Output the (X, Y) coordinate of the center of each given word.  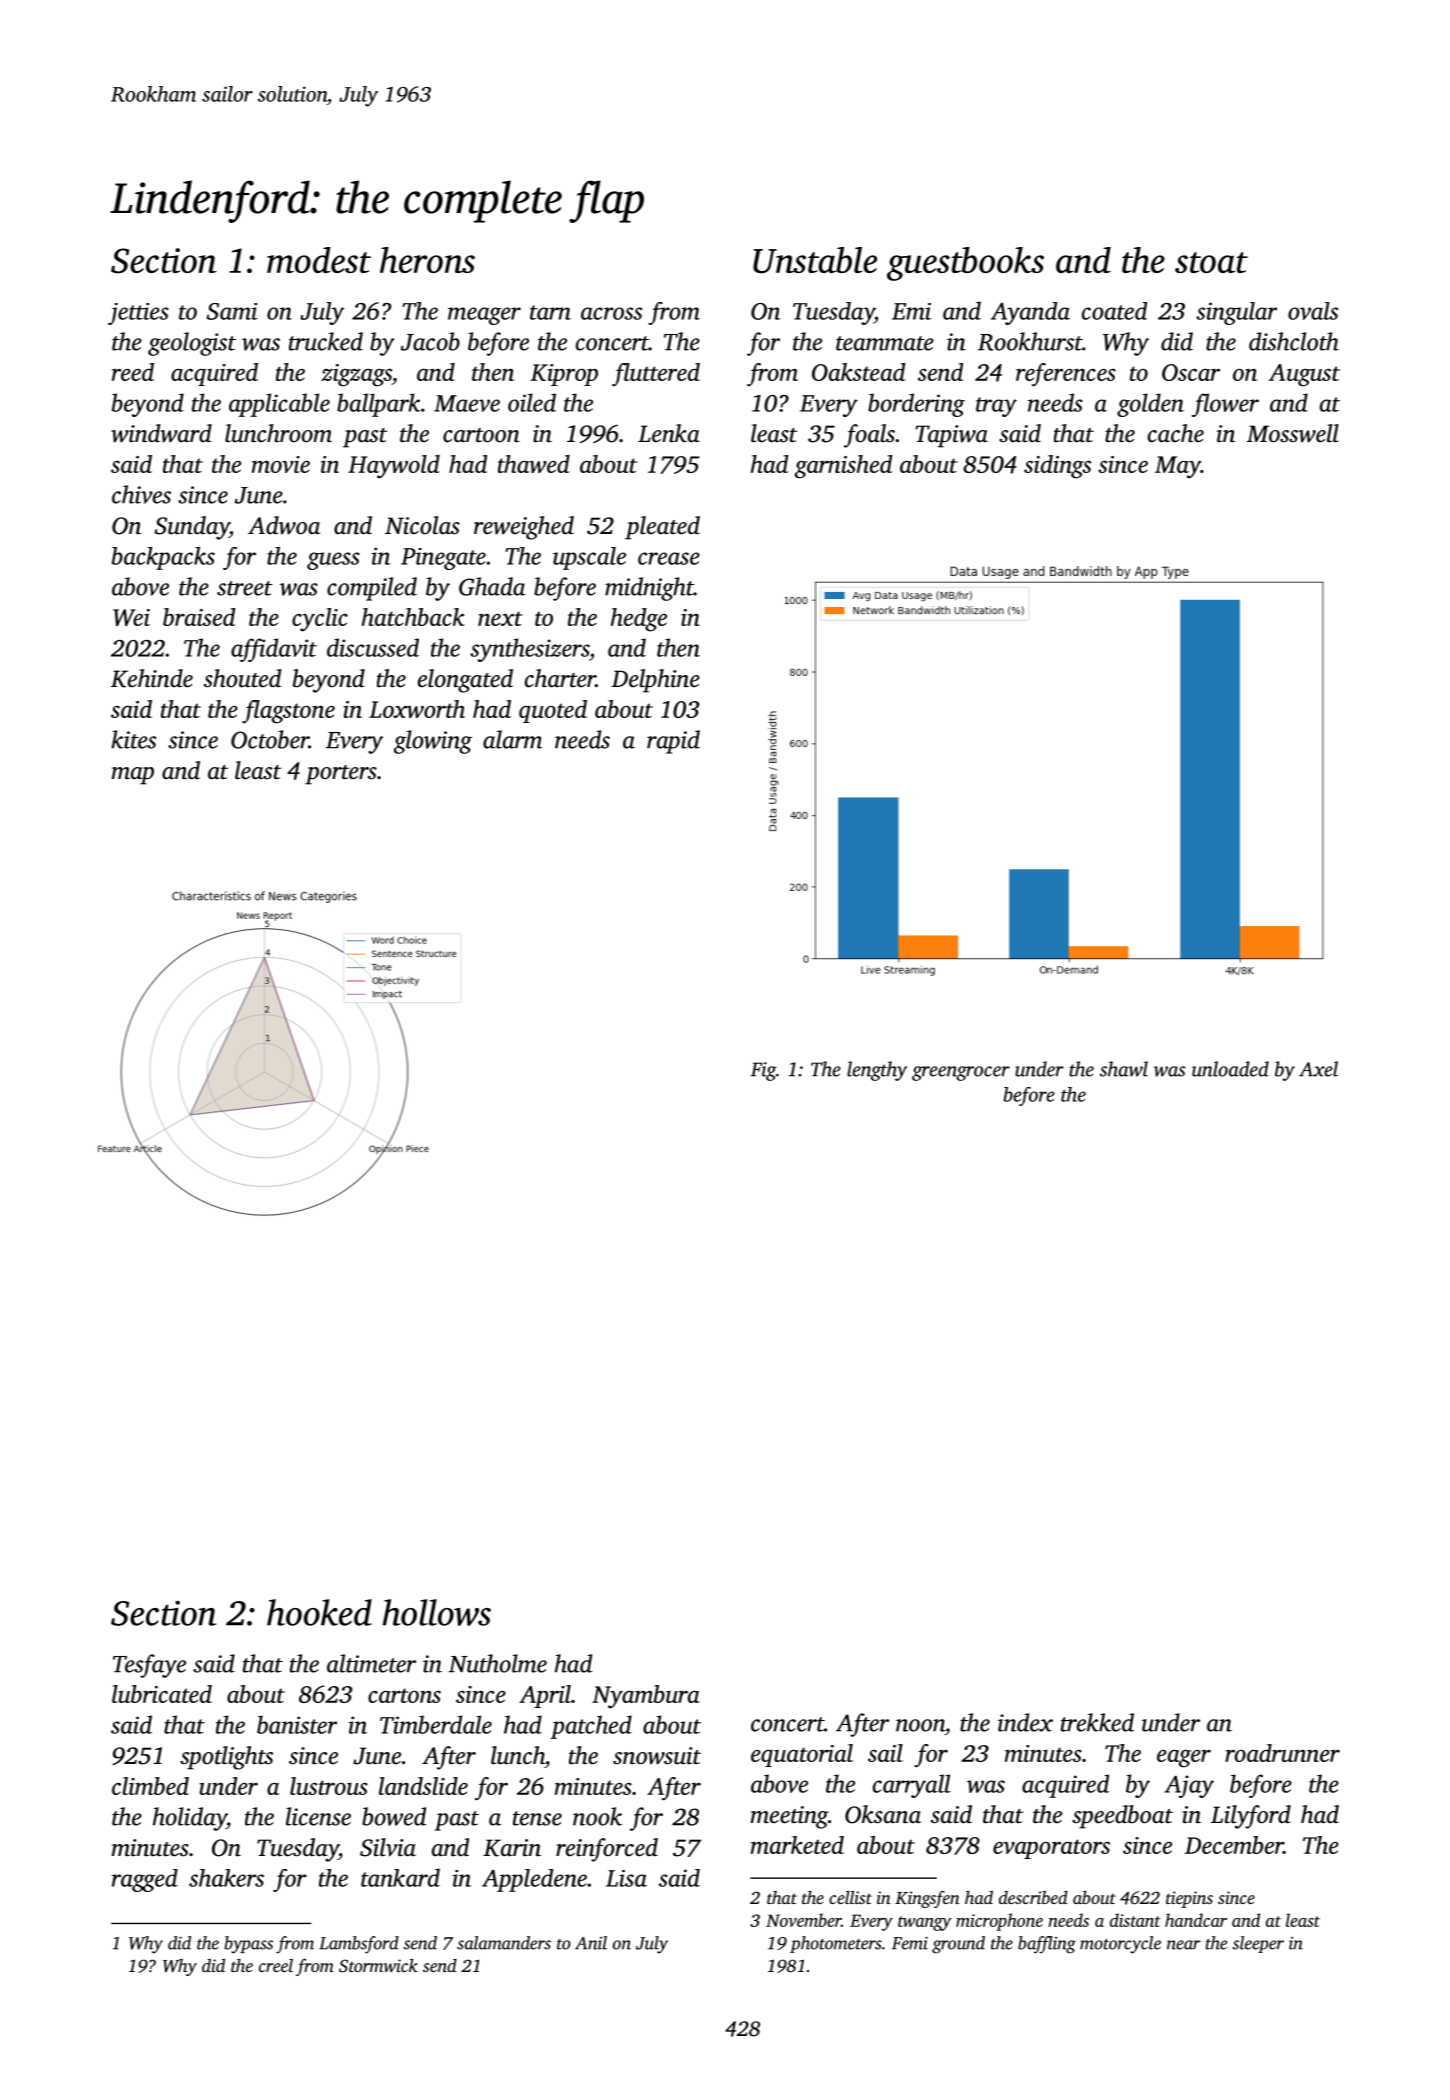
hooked (319, 1612)
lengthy (877, 1071)
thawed (534, 464)
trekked (1097, 1722)
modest (319, 260)
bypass (248, 1945)
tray (996, 407)
